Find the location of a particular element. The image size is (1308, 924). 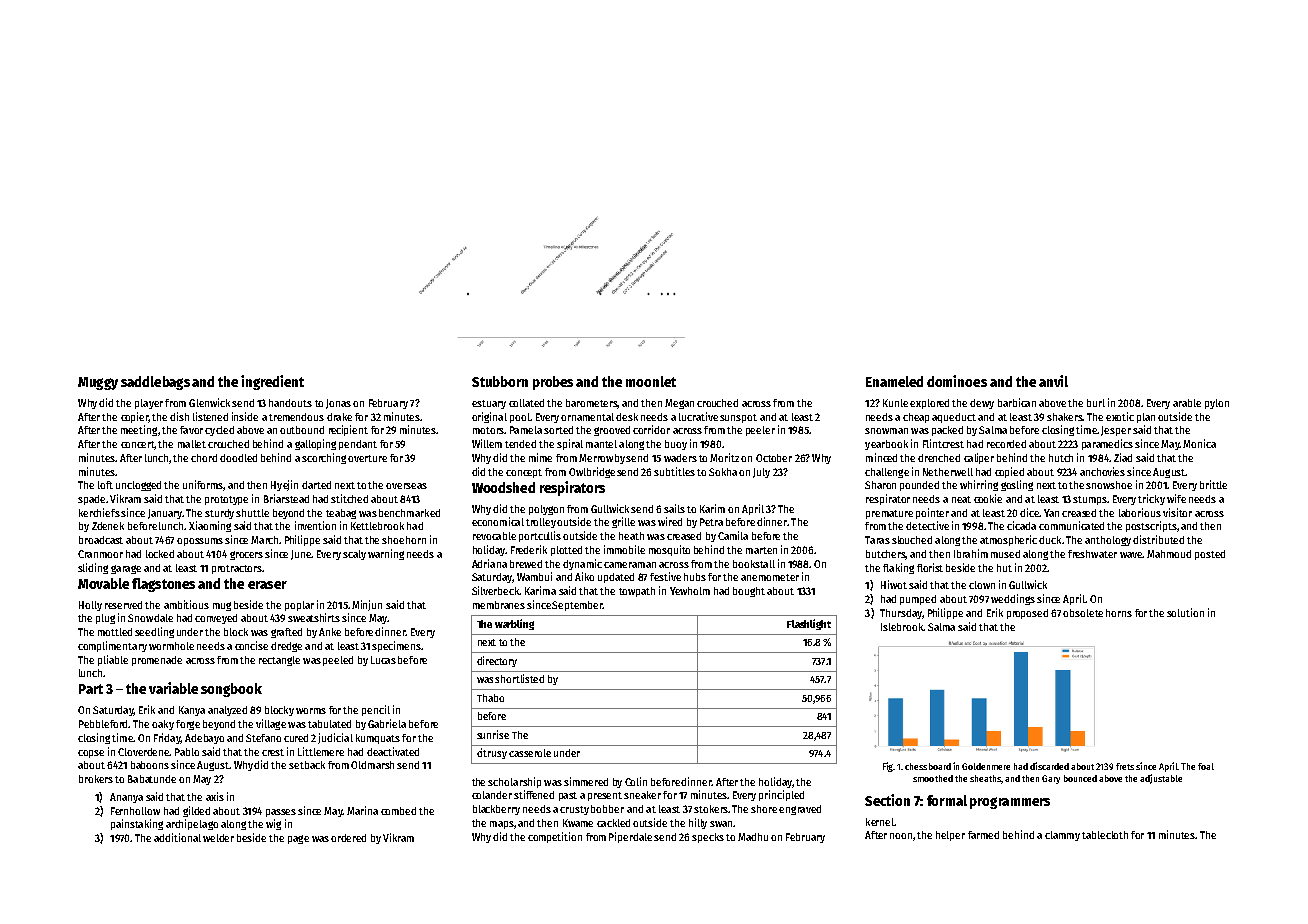

discarded is located at coordinates (1049, 766).
